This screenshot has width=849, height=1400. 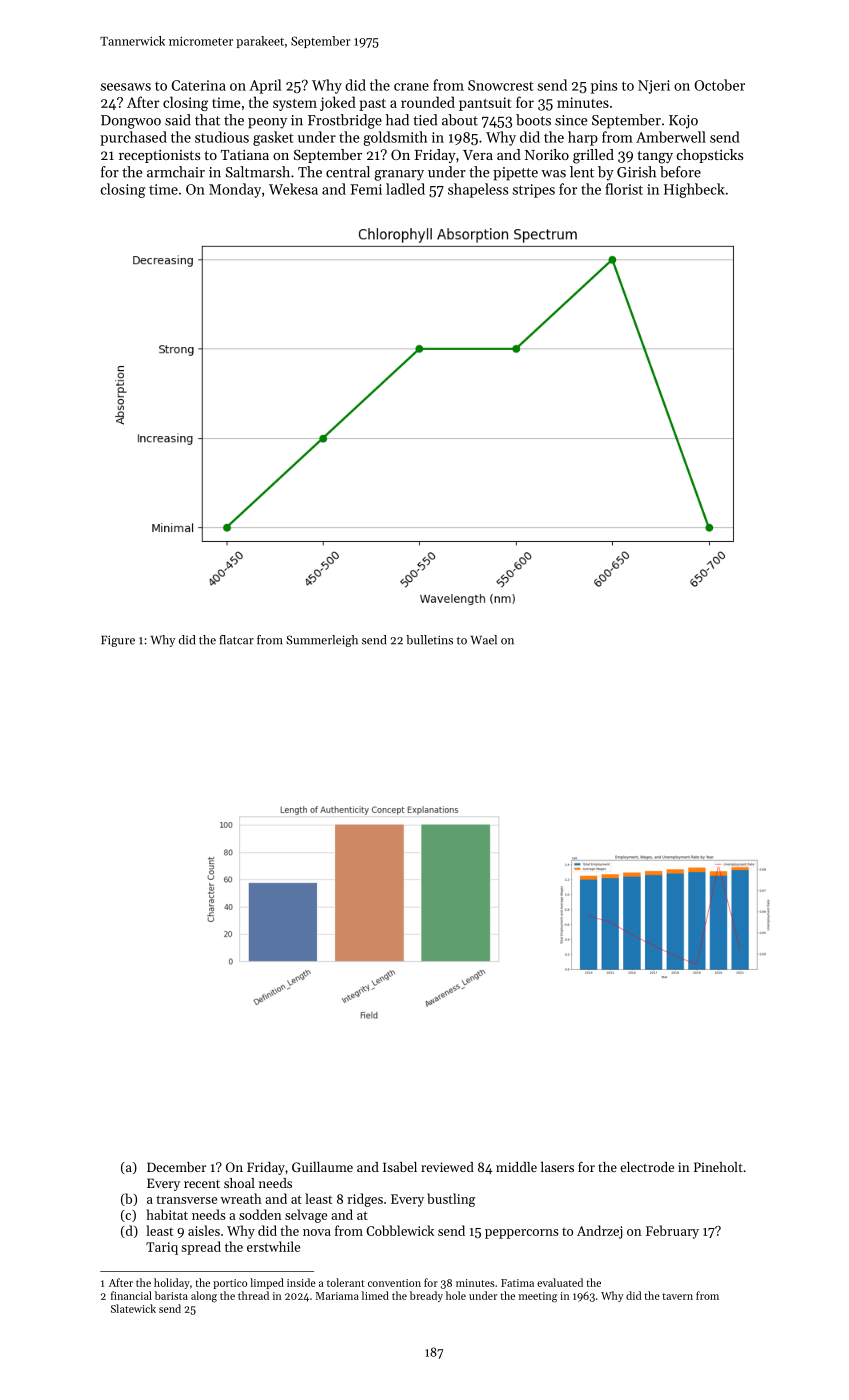 I want to click on Pineholt, so click(x=718, y=1167).
